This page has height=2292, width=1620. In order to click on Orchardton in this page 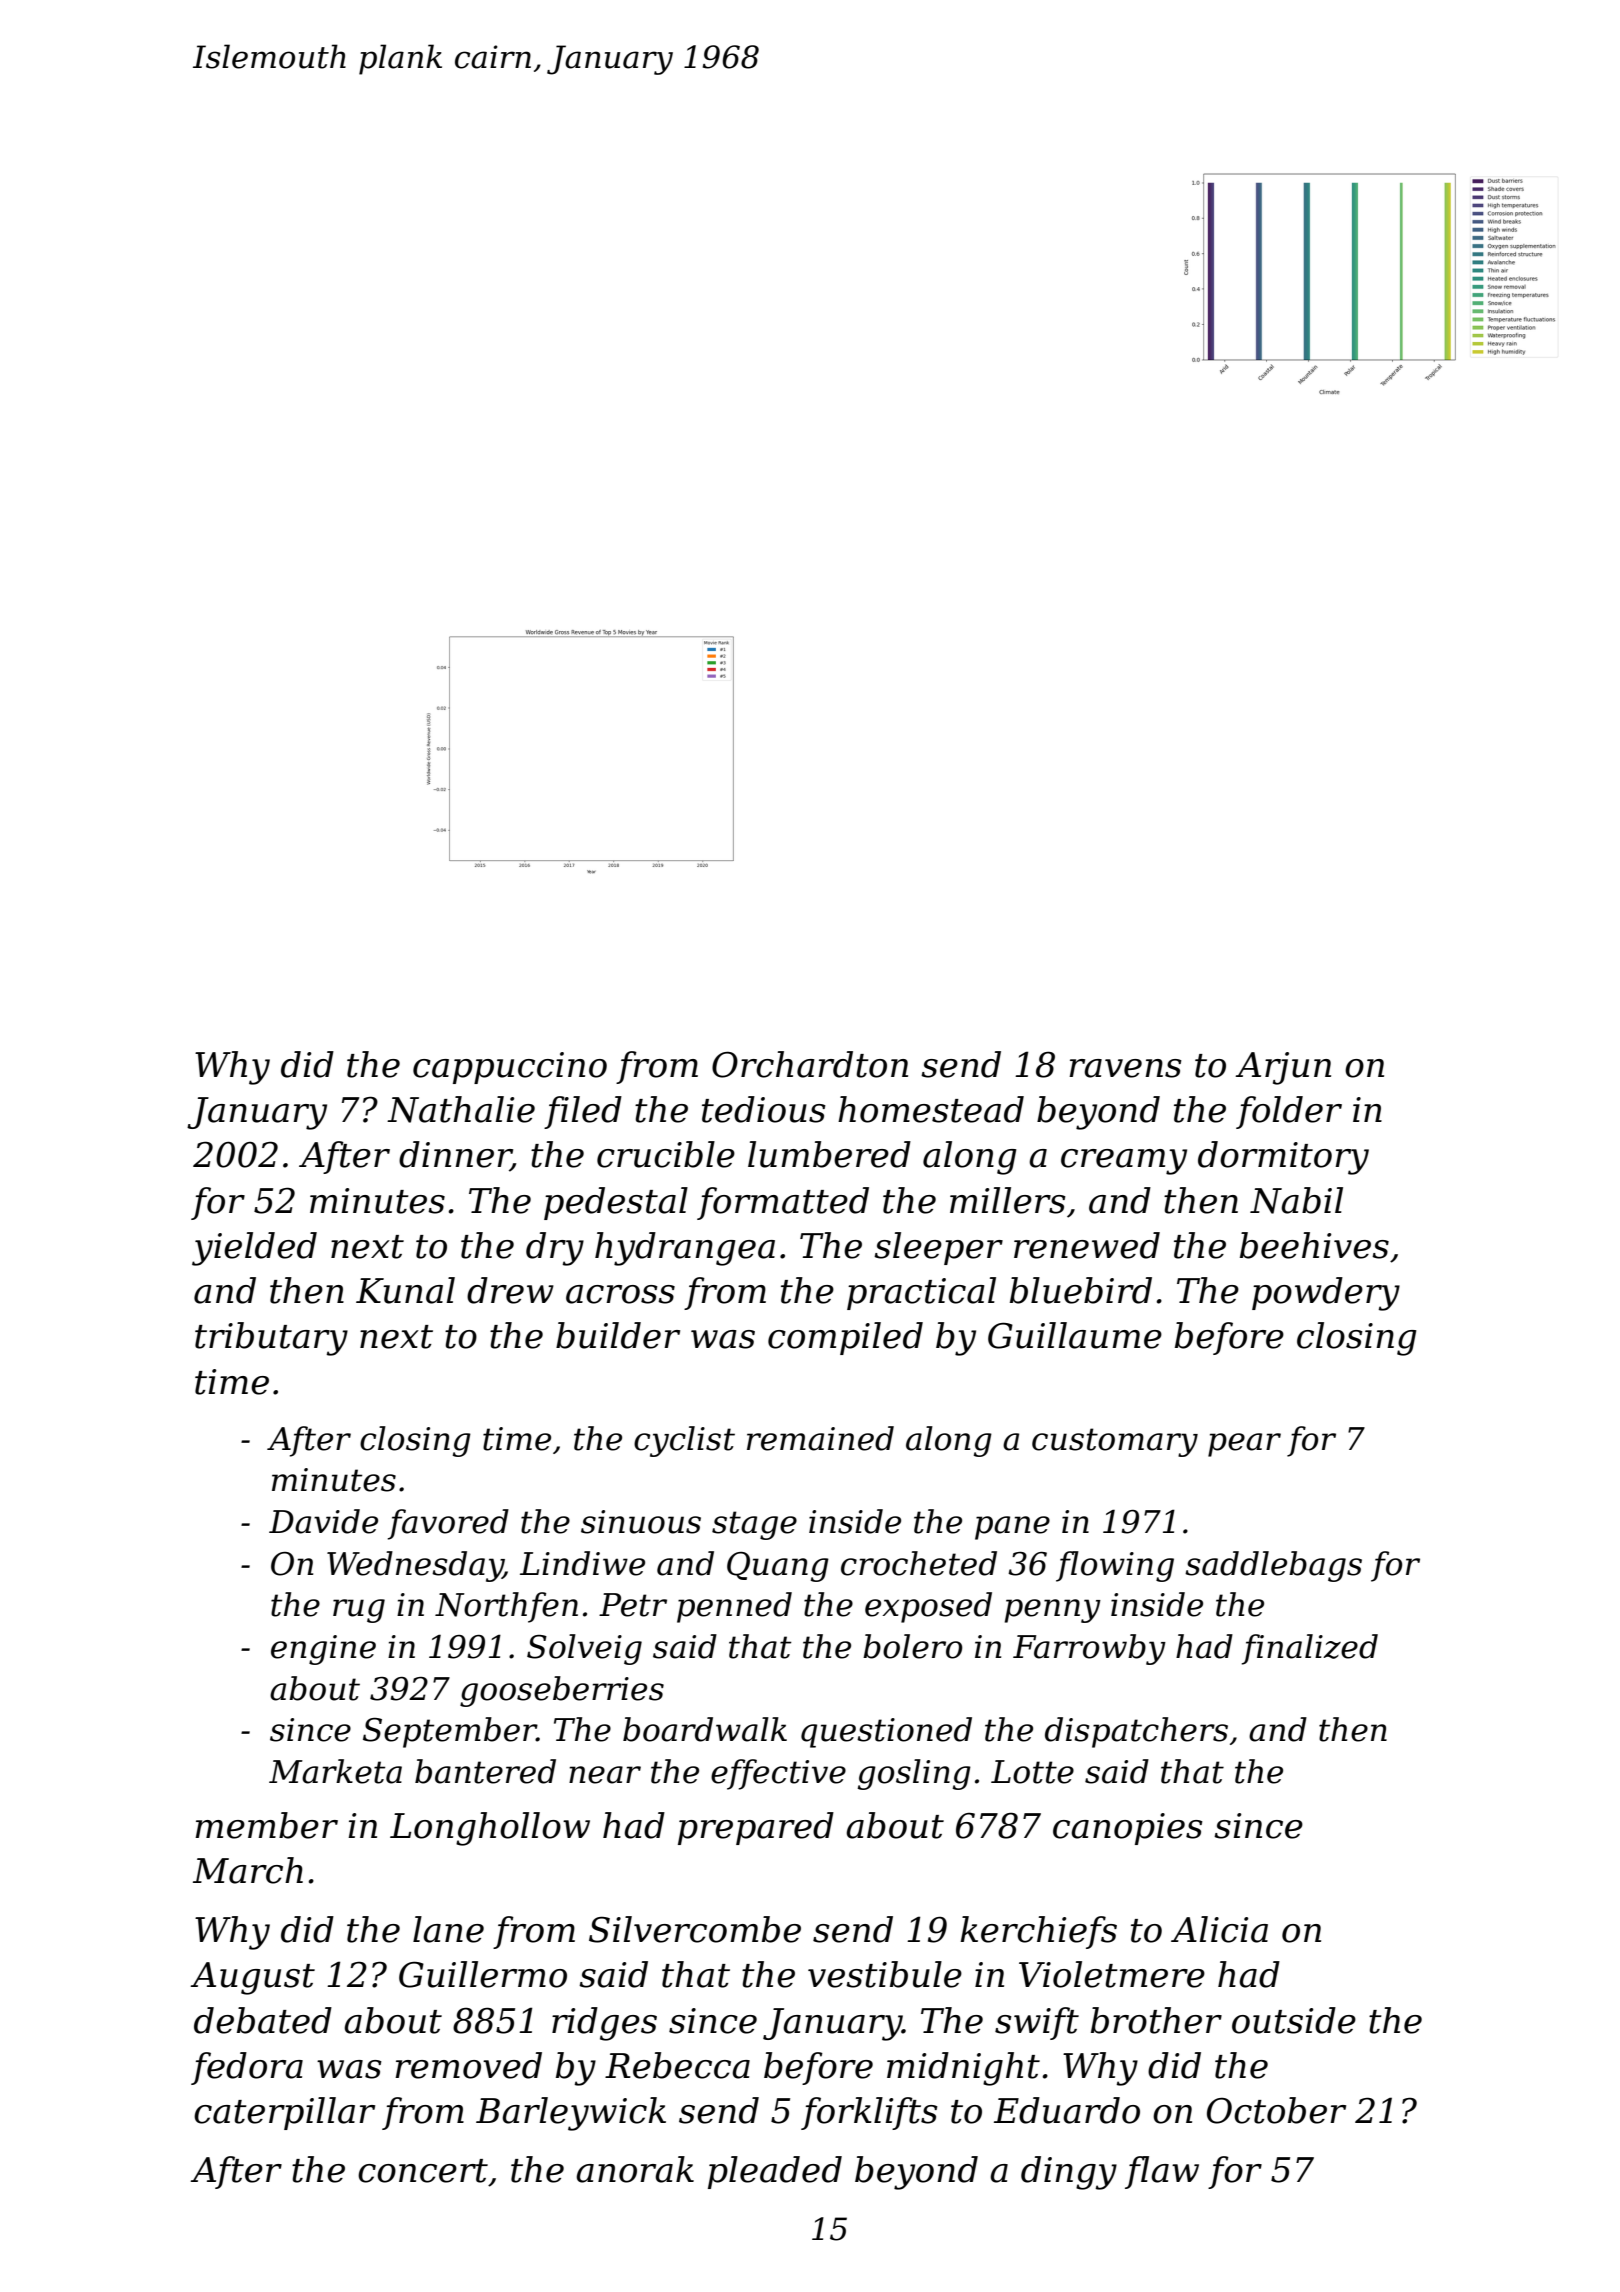, I will do `click(810, 1064)`.
